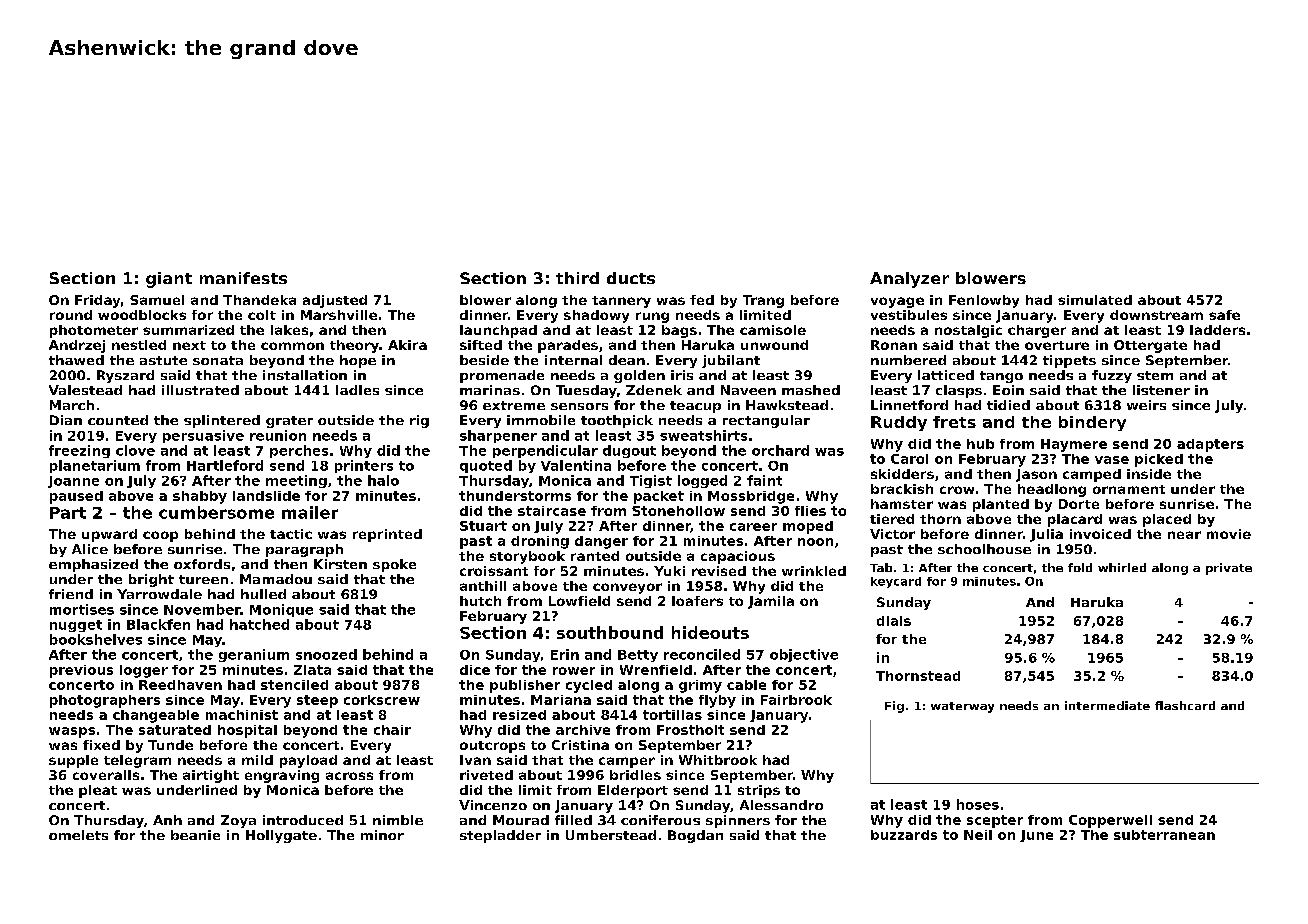 Image resolution: width=1308 pixels, height=924 pixels. I want to click on round, so click(71, 315).
